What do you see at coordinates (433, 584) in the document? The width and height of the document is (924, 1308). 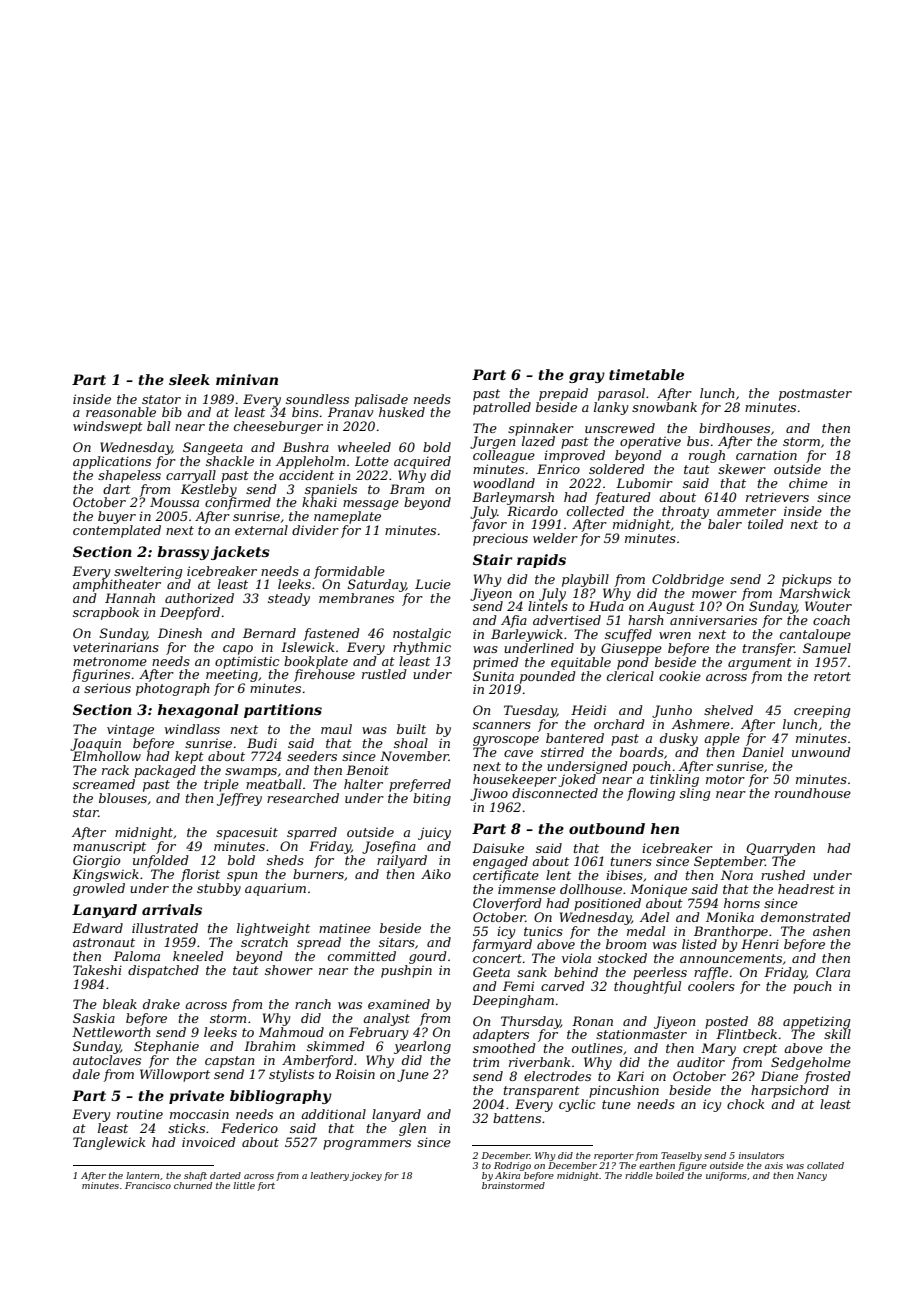 I see `Lucie` at bounding box center [433, 584].
